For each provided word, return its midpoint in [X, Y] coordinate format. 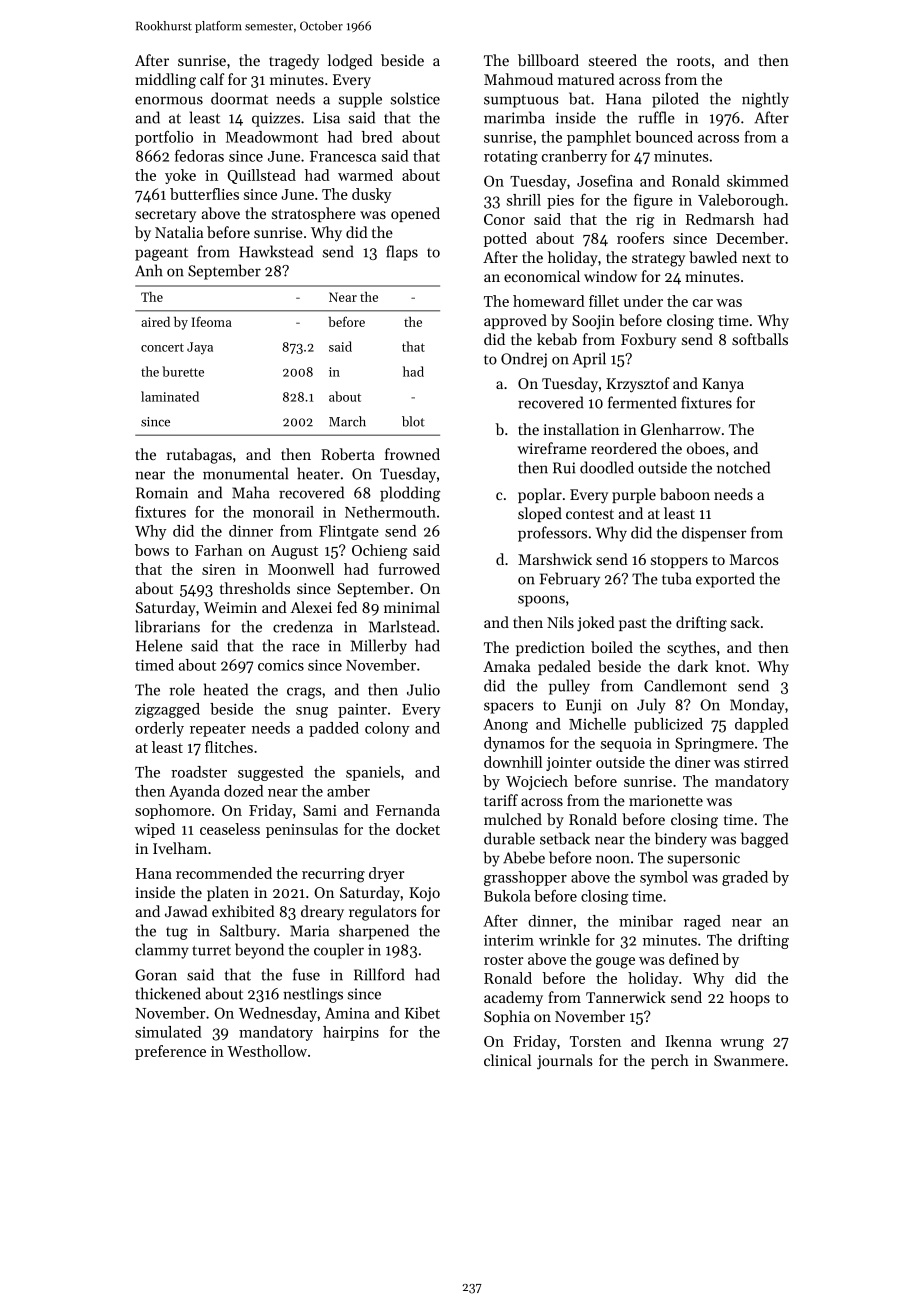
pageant [161, 254]
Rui [564, 468]
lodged [350, 62]
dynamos [514, 744]
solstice [415, 98]
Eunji [583, 706]
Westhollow [267, 1051]
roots [694, 61]
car [703, 303]
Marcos [754, 559]
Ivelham [180, 848]
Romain [162, 493]
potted [505, 239]
